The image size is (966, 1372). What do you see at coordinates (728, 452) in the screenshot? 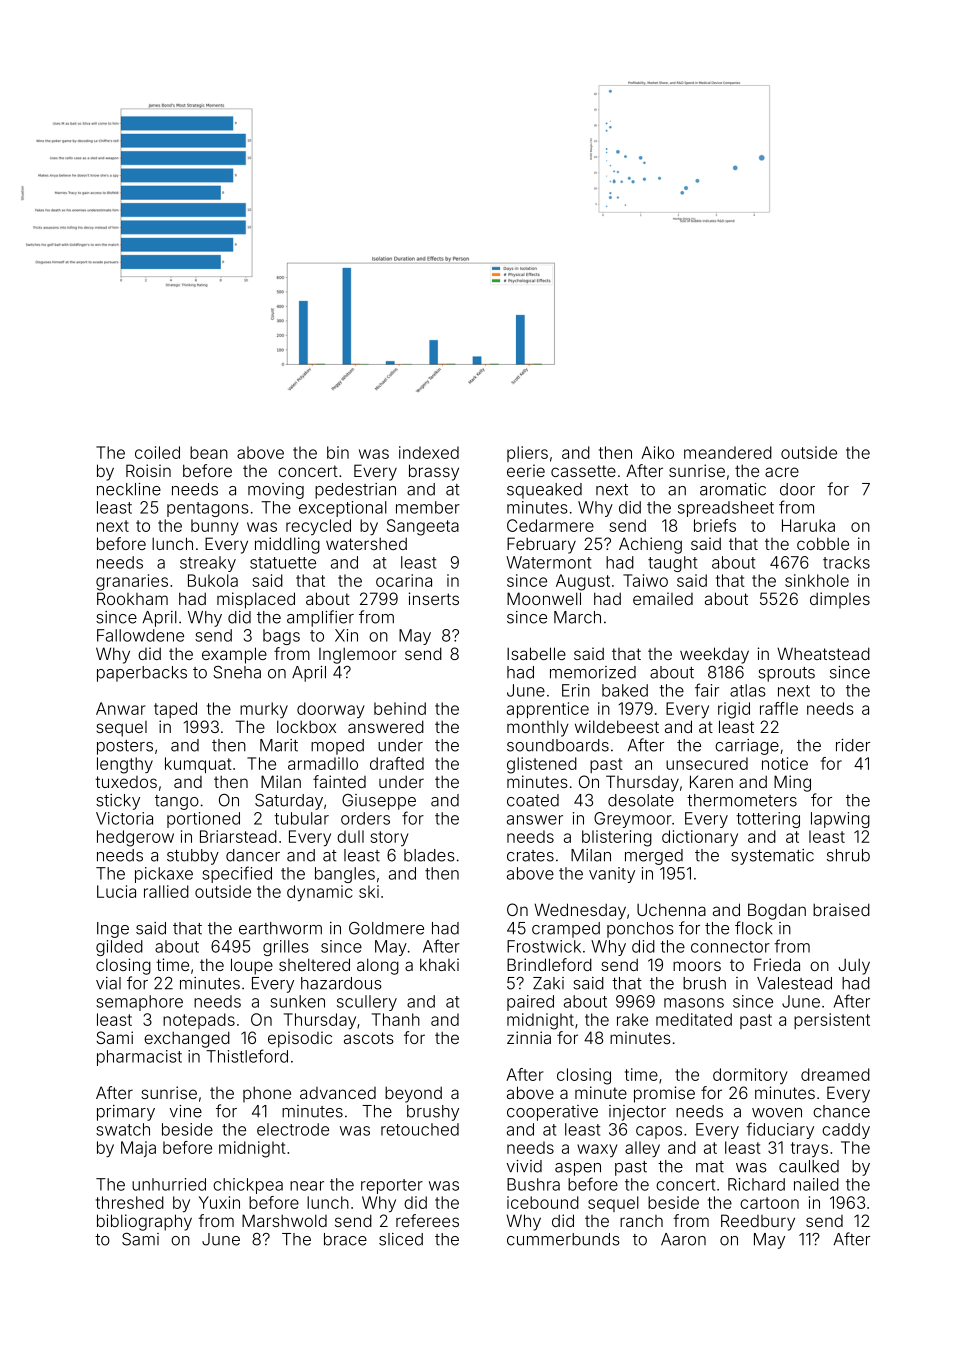
I see `meandered` at bounding box center [728, 452].
